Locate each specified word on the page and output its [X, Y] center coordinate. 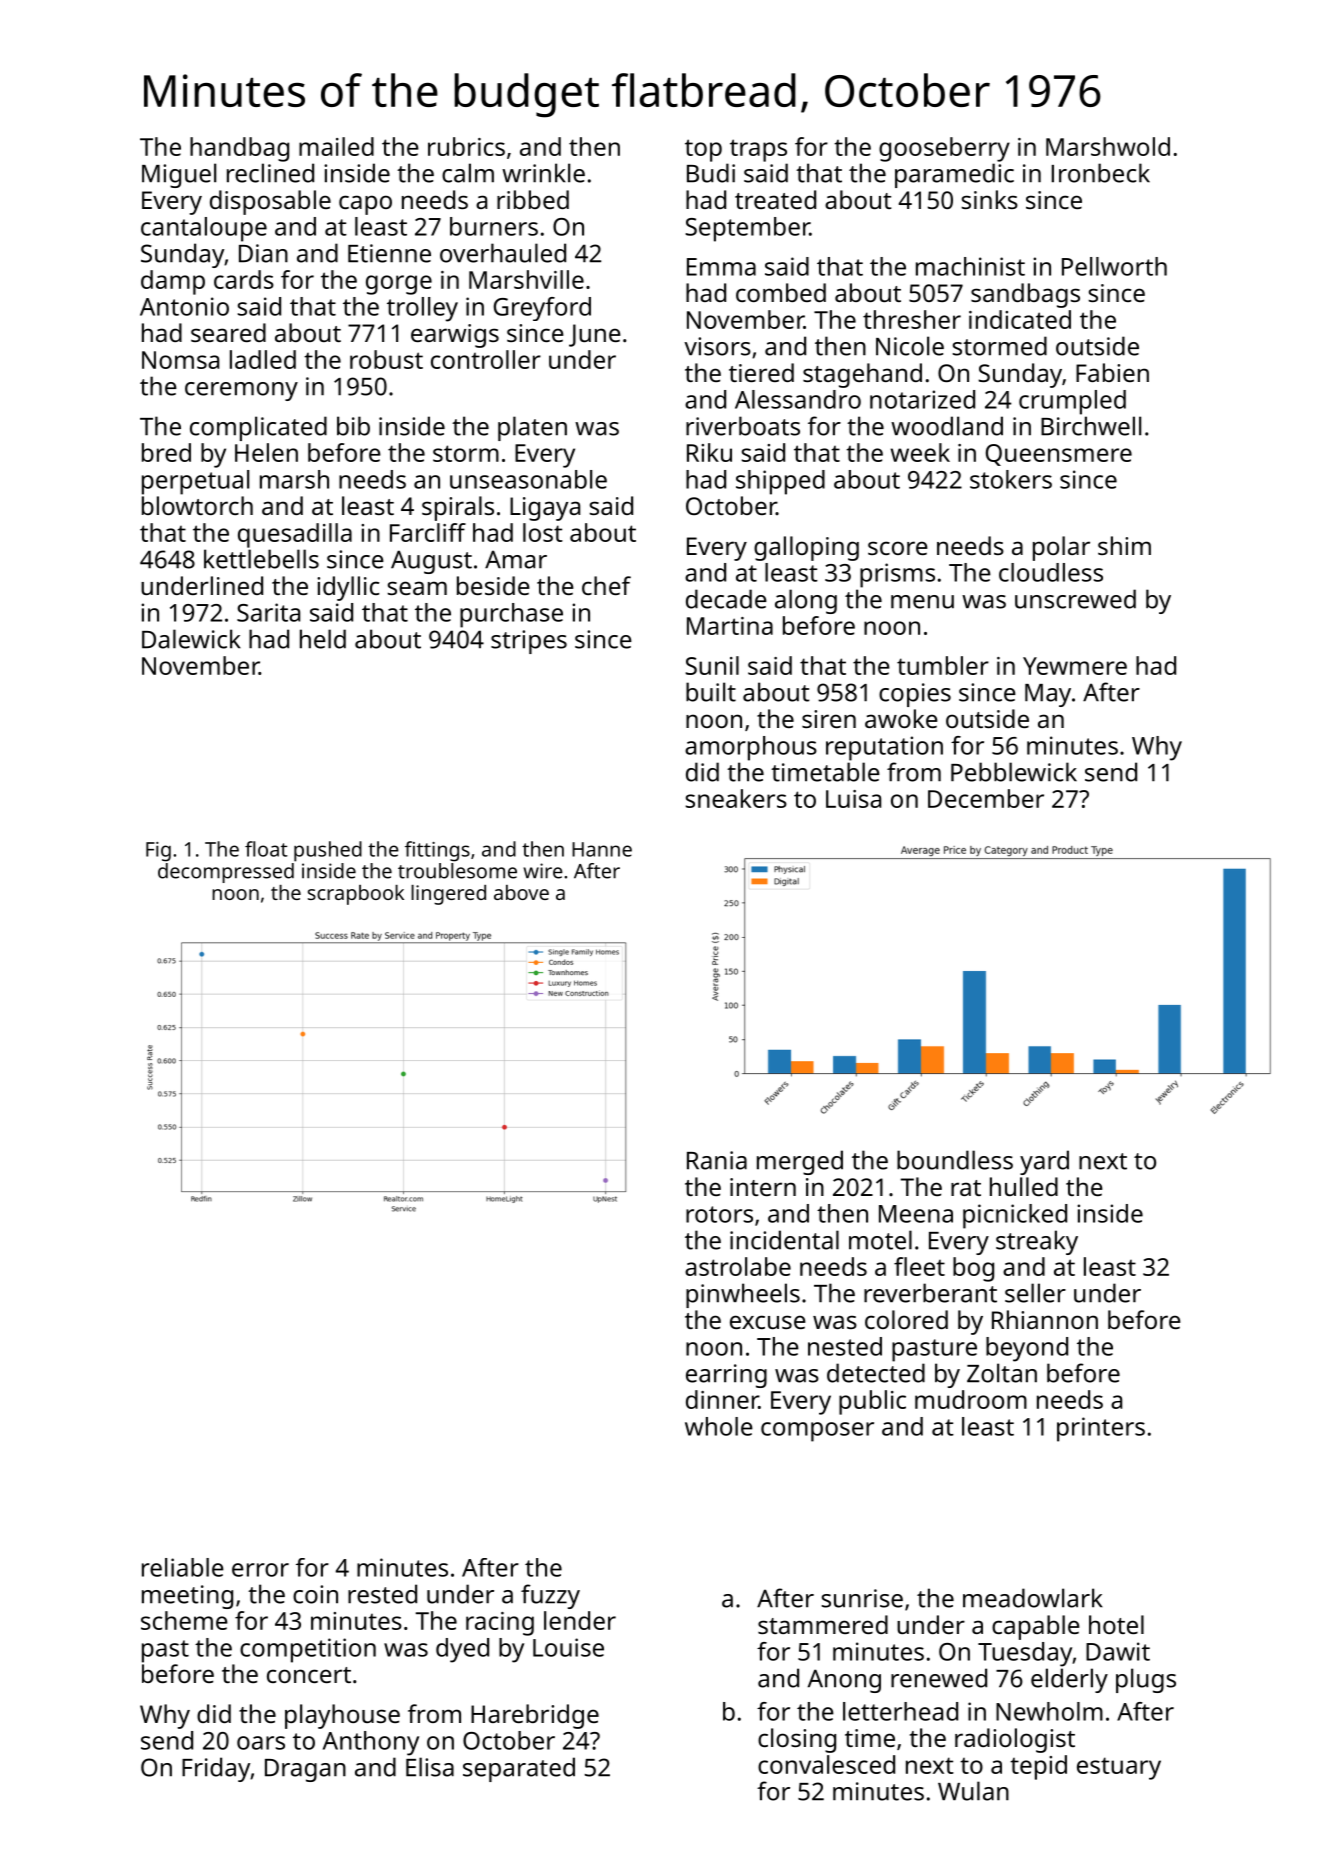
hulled [1024, 1186]
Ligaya [545, 509]
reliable [183, 1567]
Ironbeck [1101, 173]
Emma [721, 267]
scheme [184, 1620]
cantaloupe [204, 229]
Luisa [853, 799]
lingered [448, 895]
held [323, 639]
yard [1044, 1162]
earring [726, 1376]
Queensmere [1059, 455]
